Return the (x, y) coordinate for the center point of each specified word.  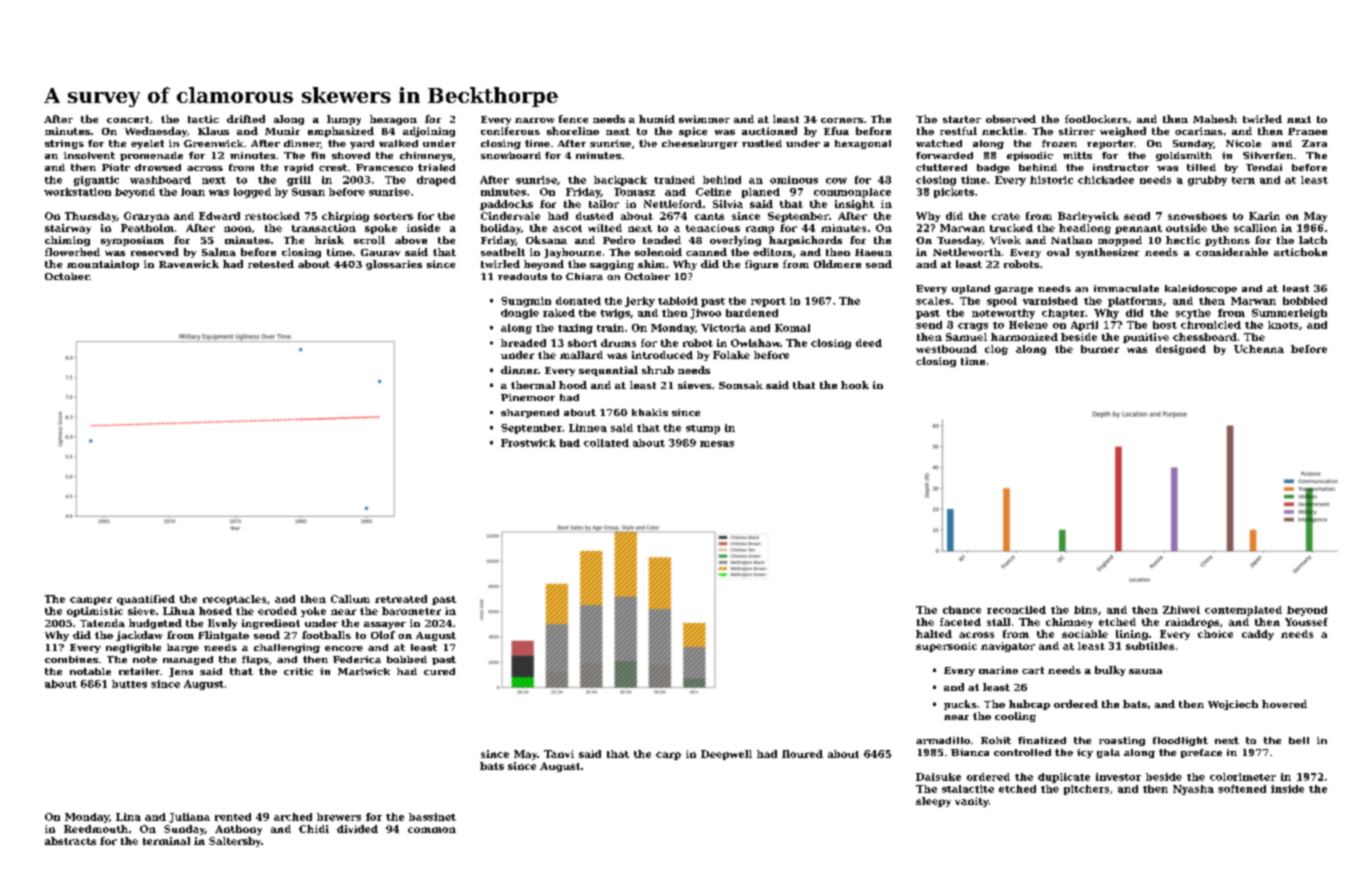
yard (362, 144)
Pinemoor (528, 397)
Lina (128, 817)
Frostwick (528, 443)
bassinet (432, 817)
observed (1011, 119)
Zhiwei (1181, 610)
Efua (836, 131)
